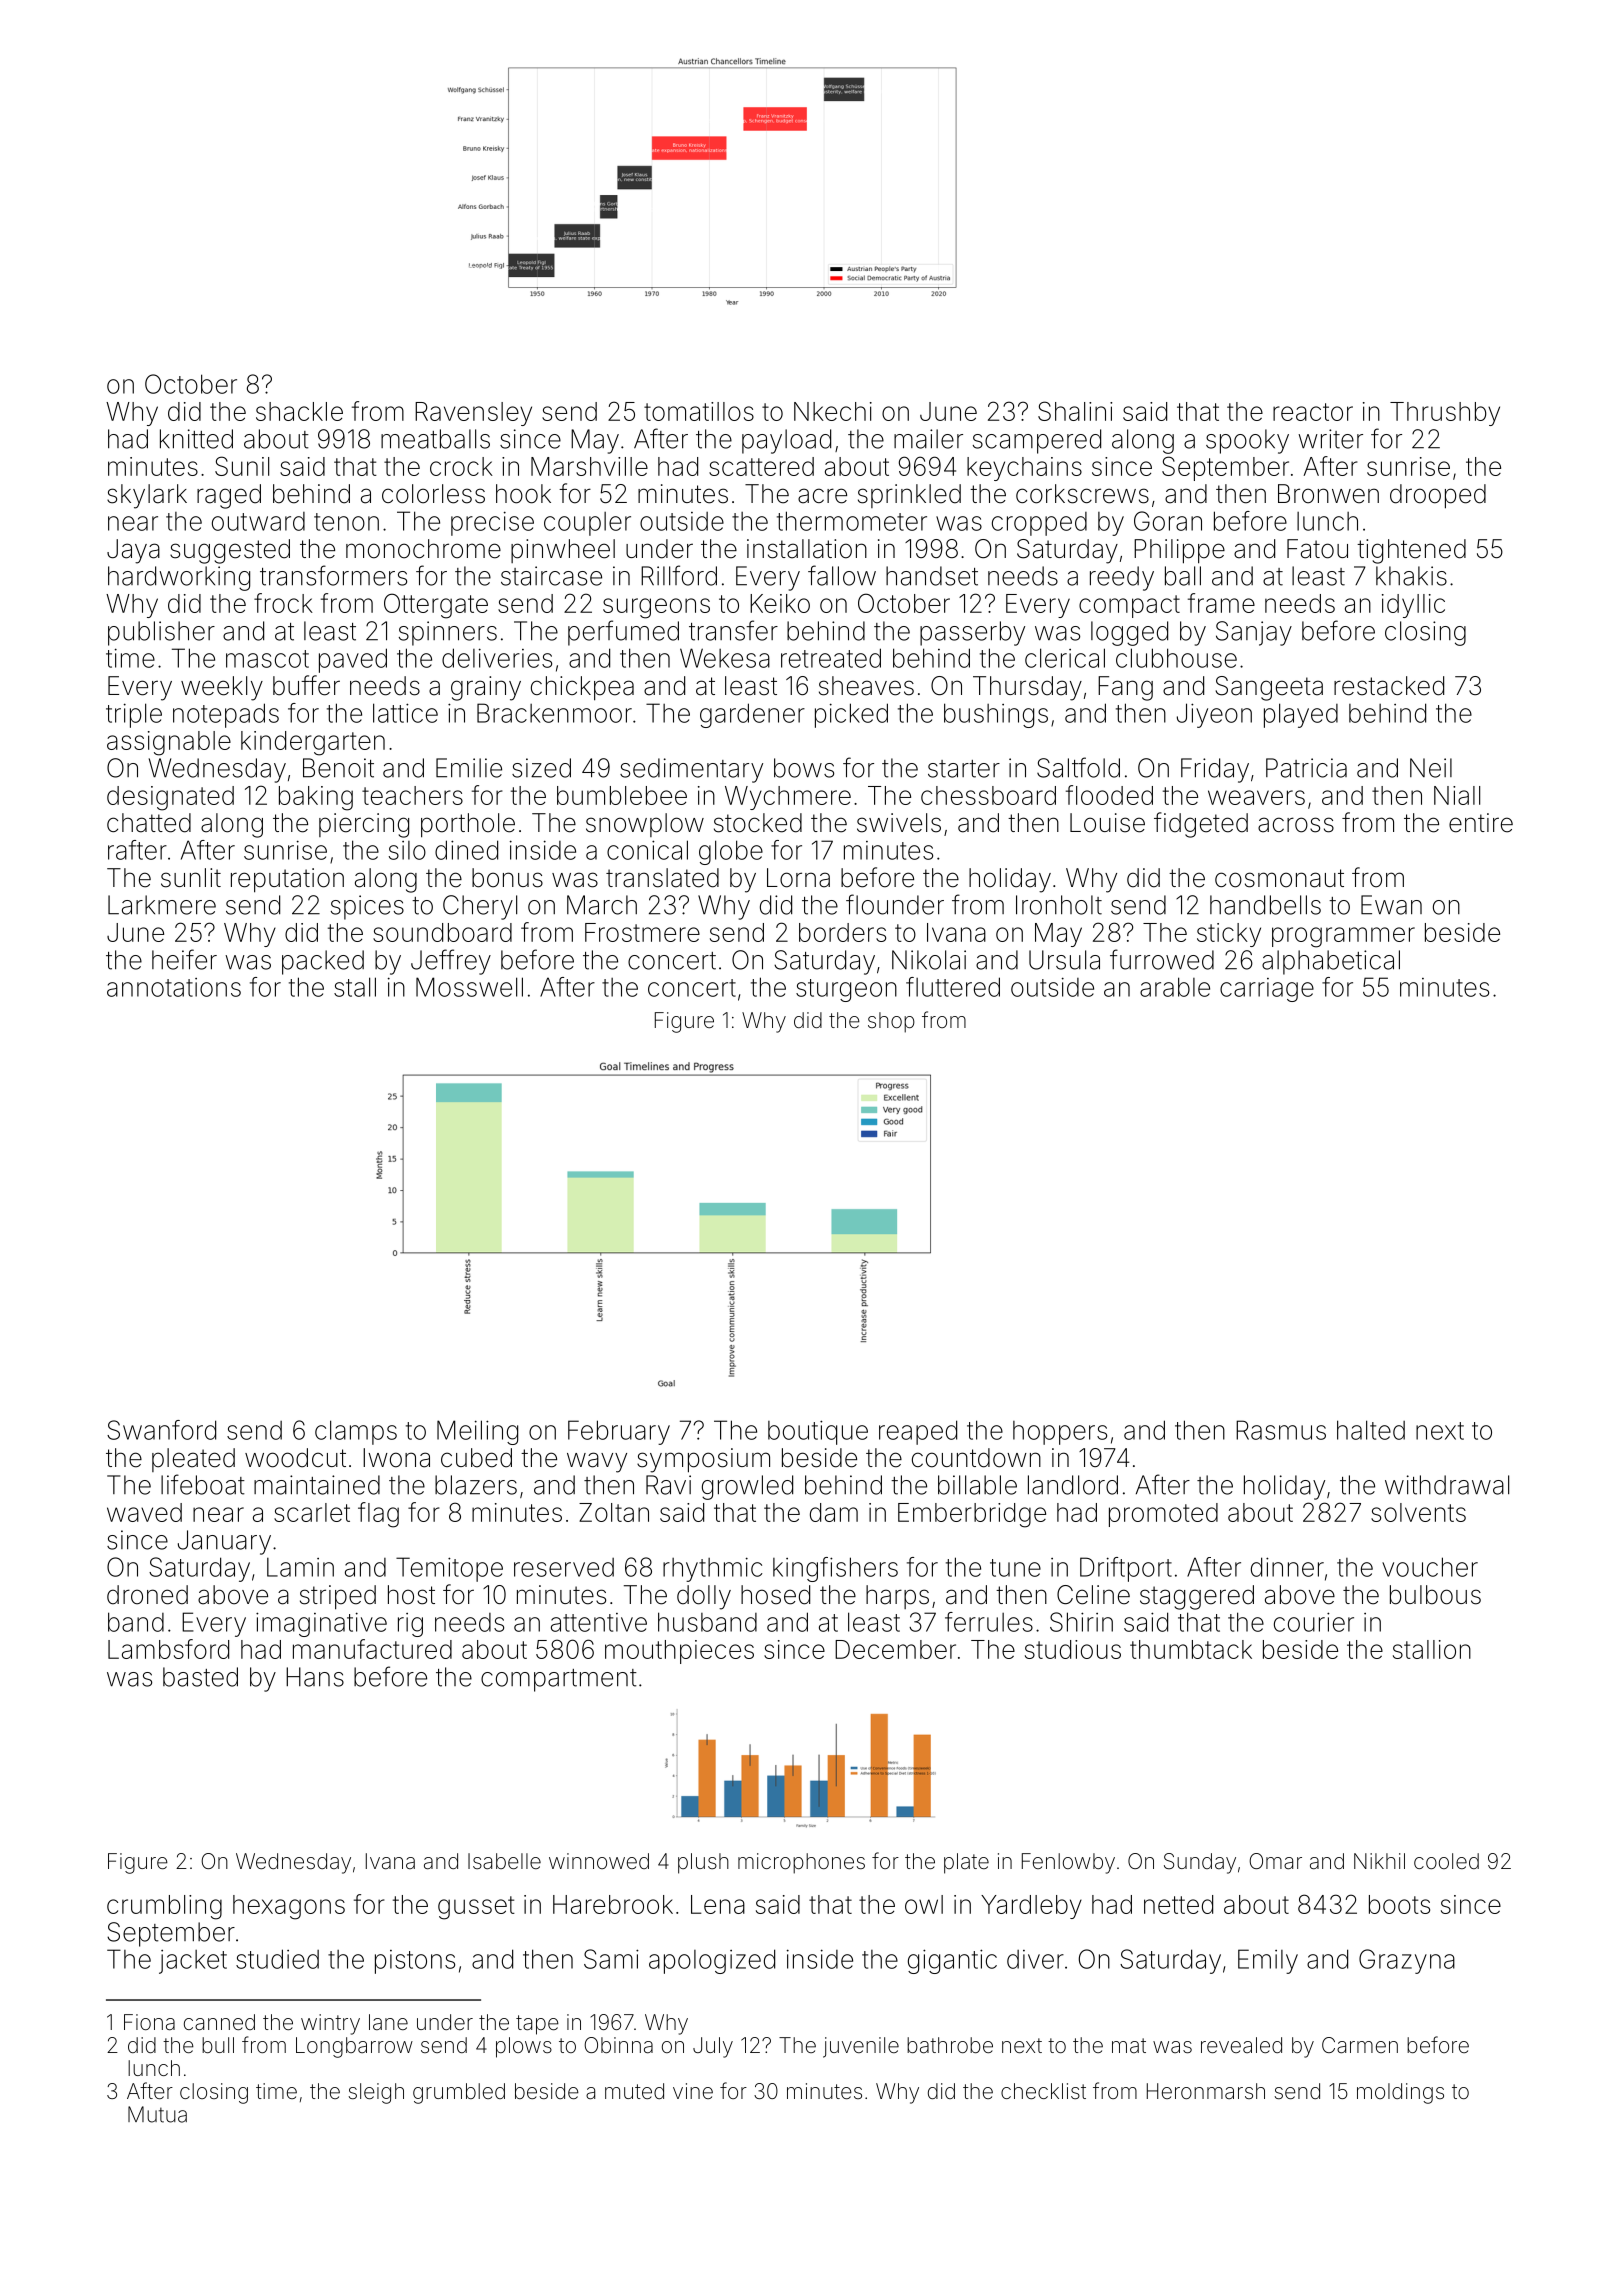 The width and height of the document is (1620, 2292). What do you see at coordinates (1313, 412) in the document?
I see `reactor` at bounding box center [1313, 412].
